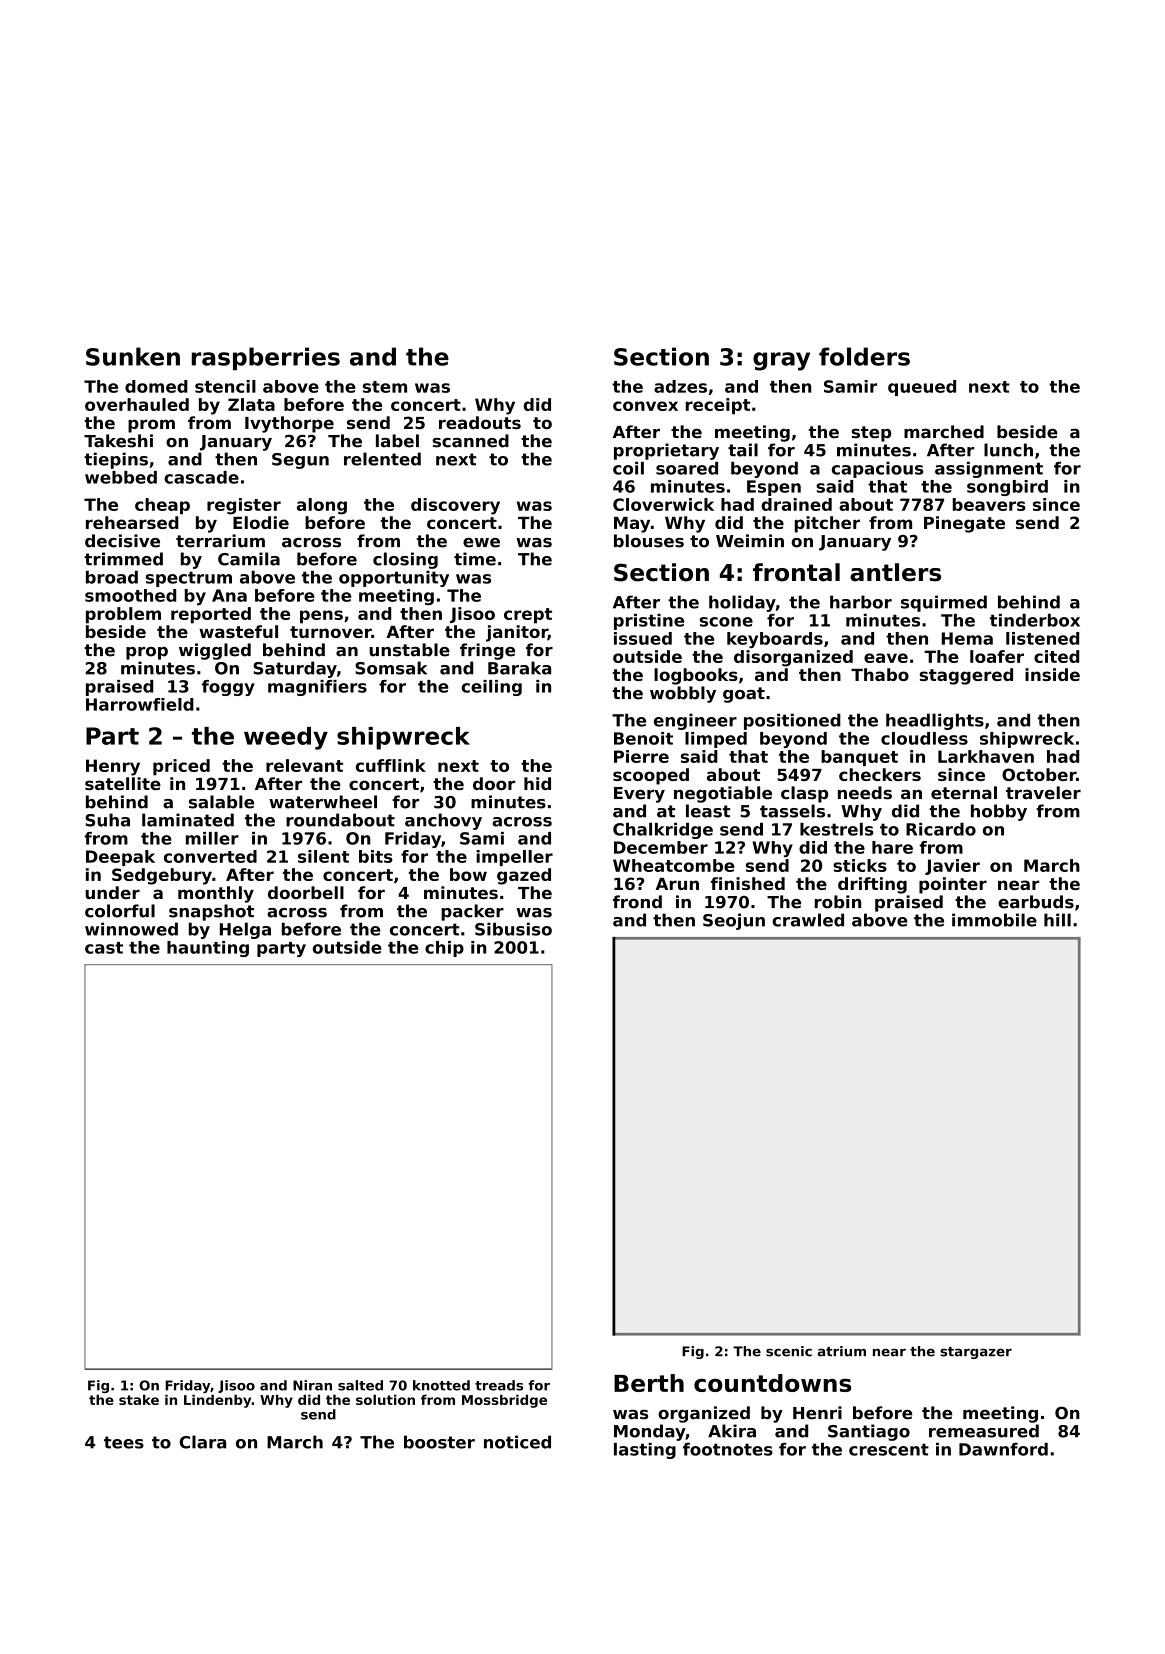 This screenshot has width=1165, height=1654. Describe the element at coordinates (124, 1442) in the screenshot. I see `tees` at that location.
